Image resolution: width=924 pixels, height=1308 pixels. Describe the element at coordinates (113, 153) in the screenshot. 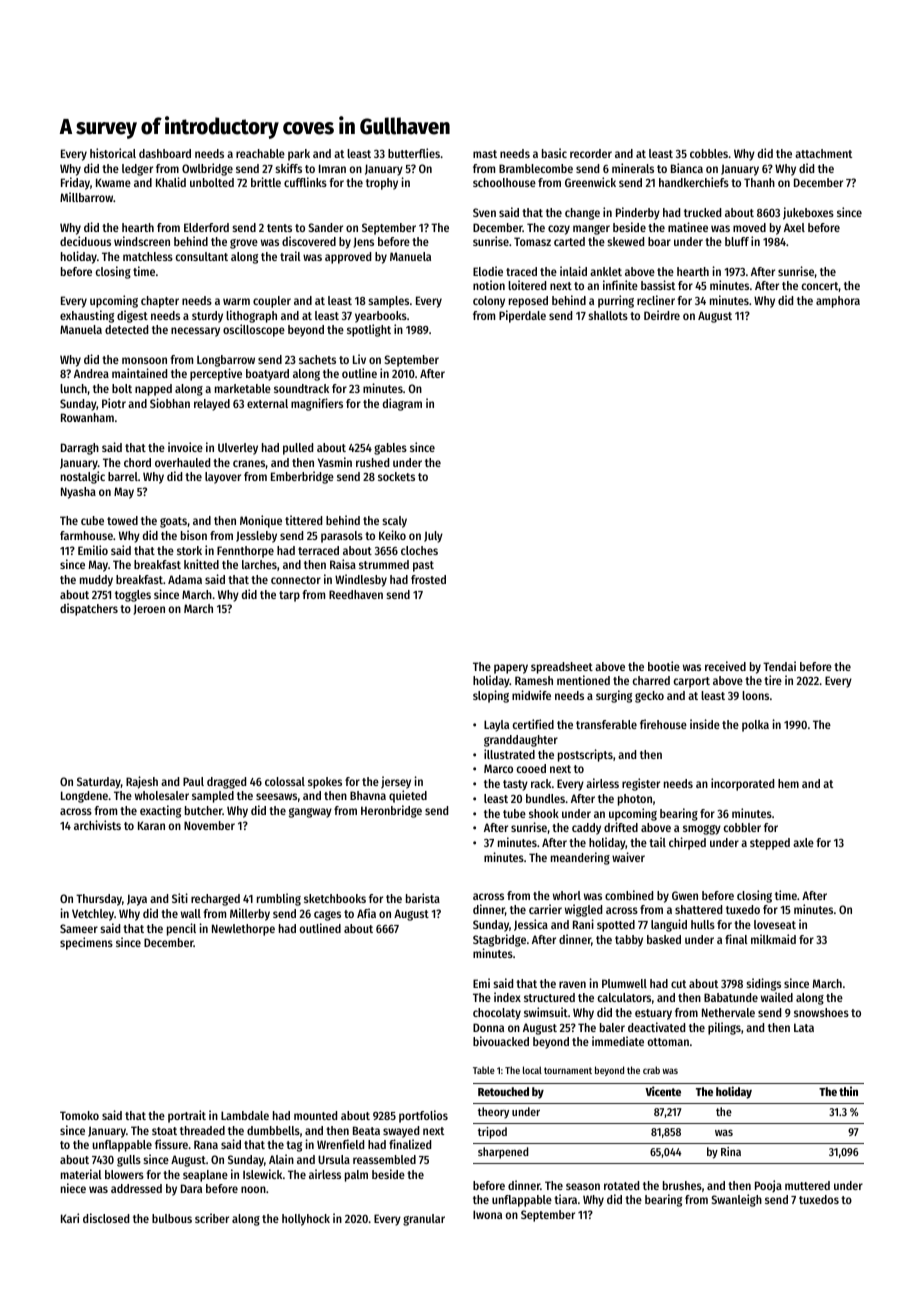

I see `historical` at that location.
